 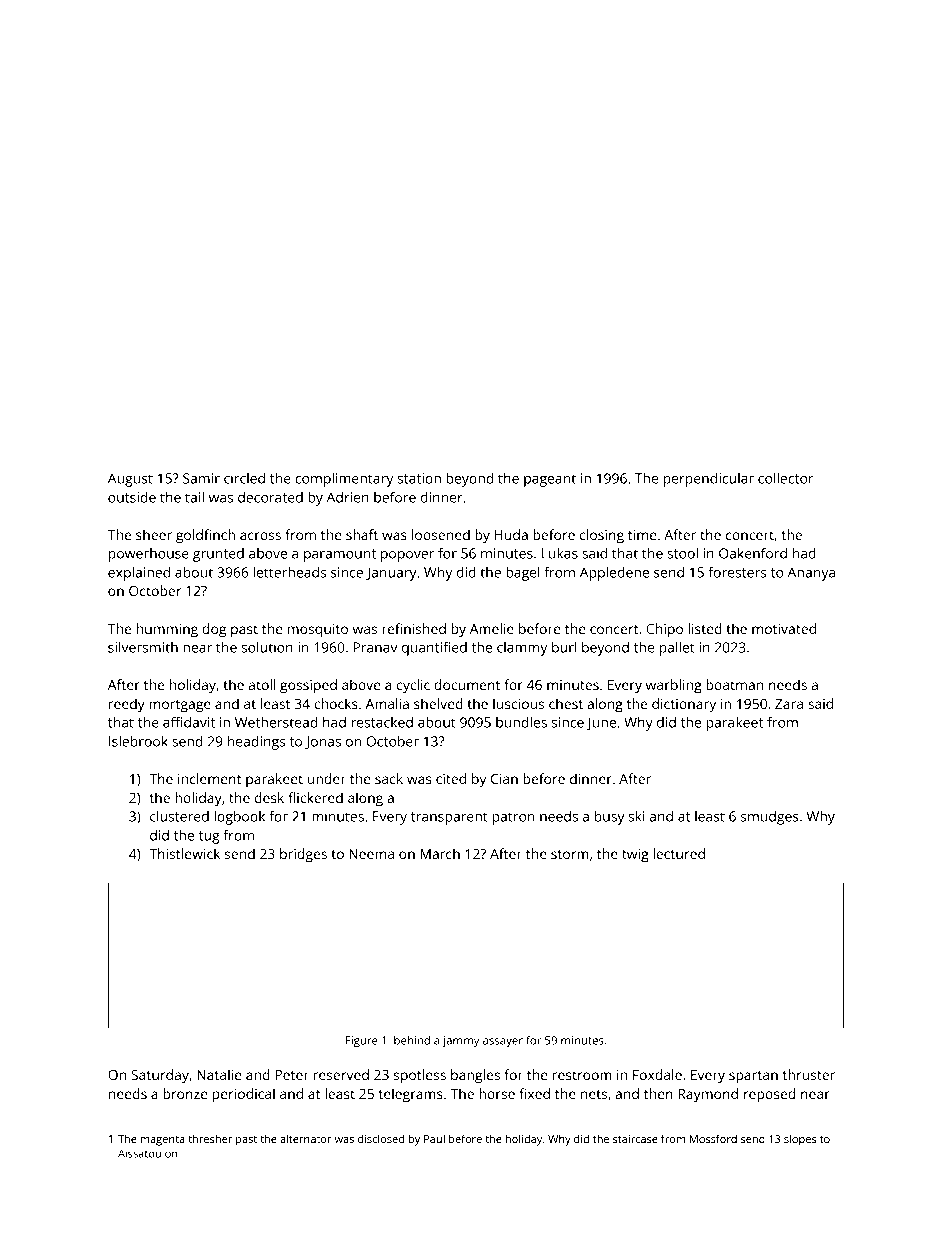 I want to click on Paul, so click(x=434, y=1138).
